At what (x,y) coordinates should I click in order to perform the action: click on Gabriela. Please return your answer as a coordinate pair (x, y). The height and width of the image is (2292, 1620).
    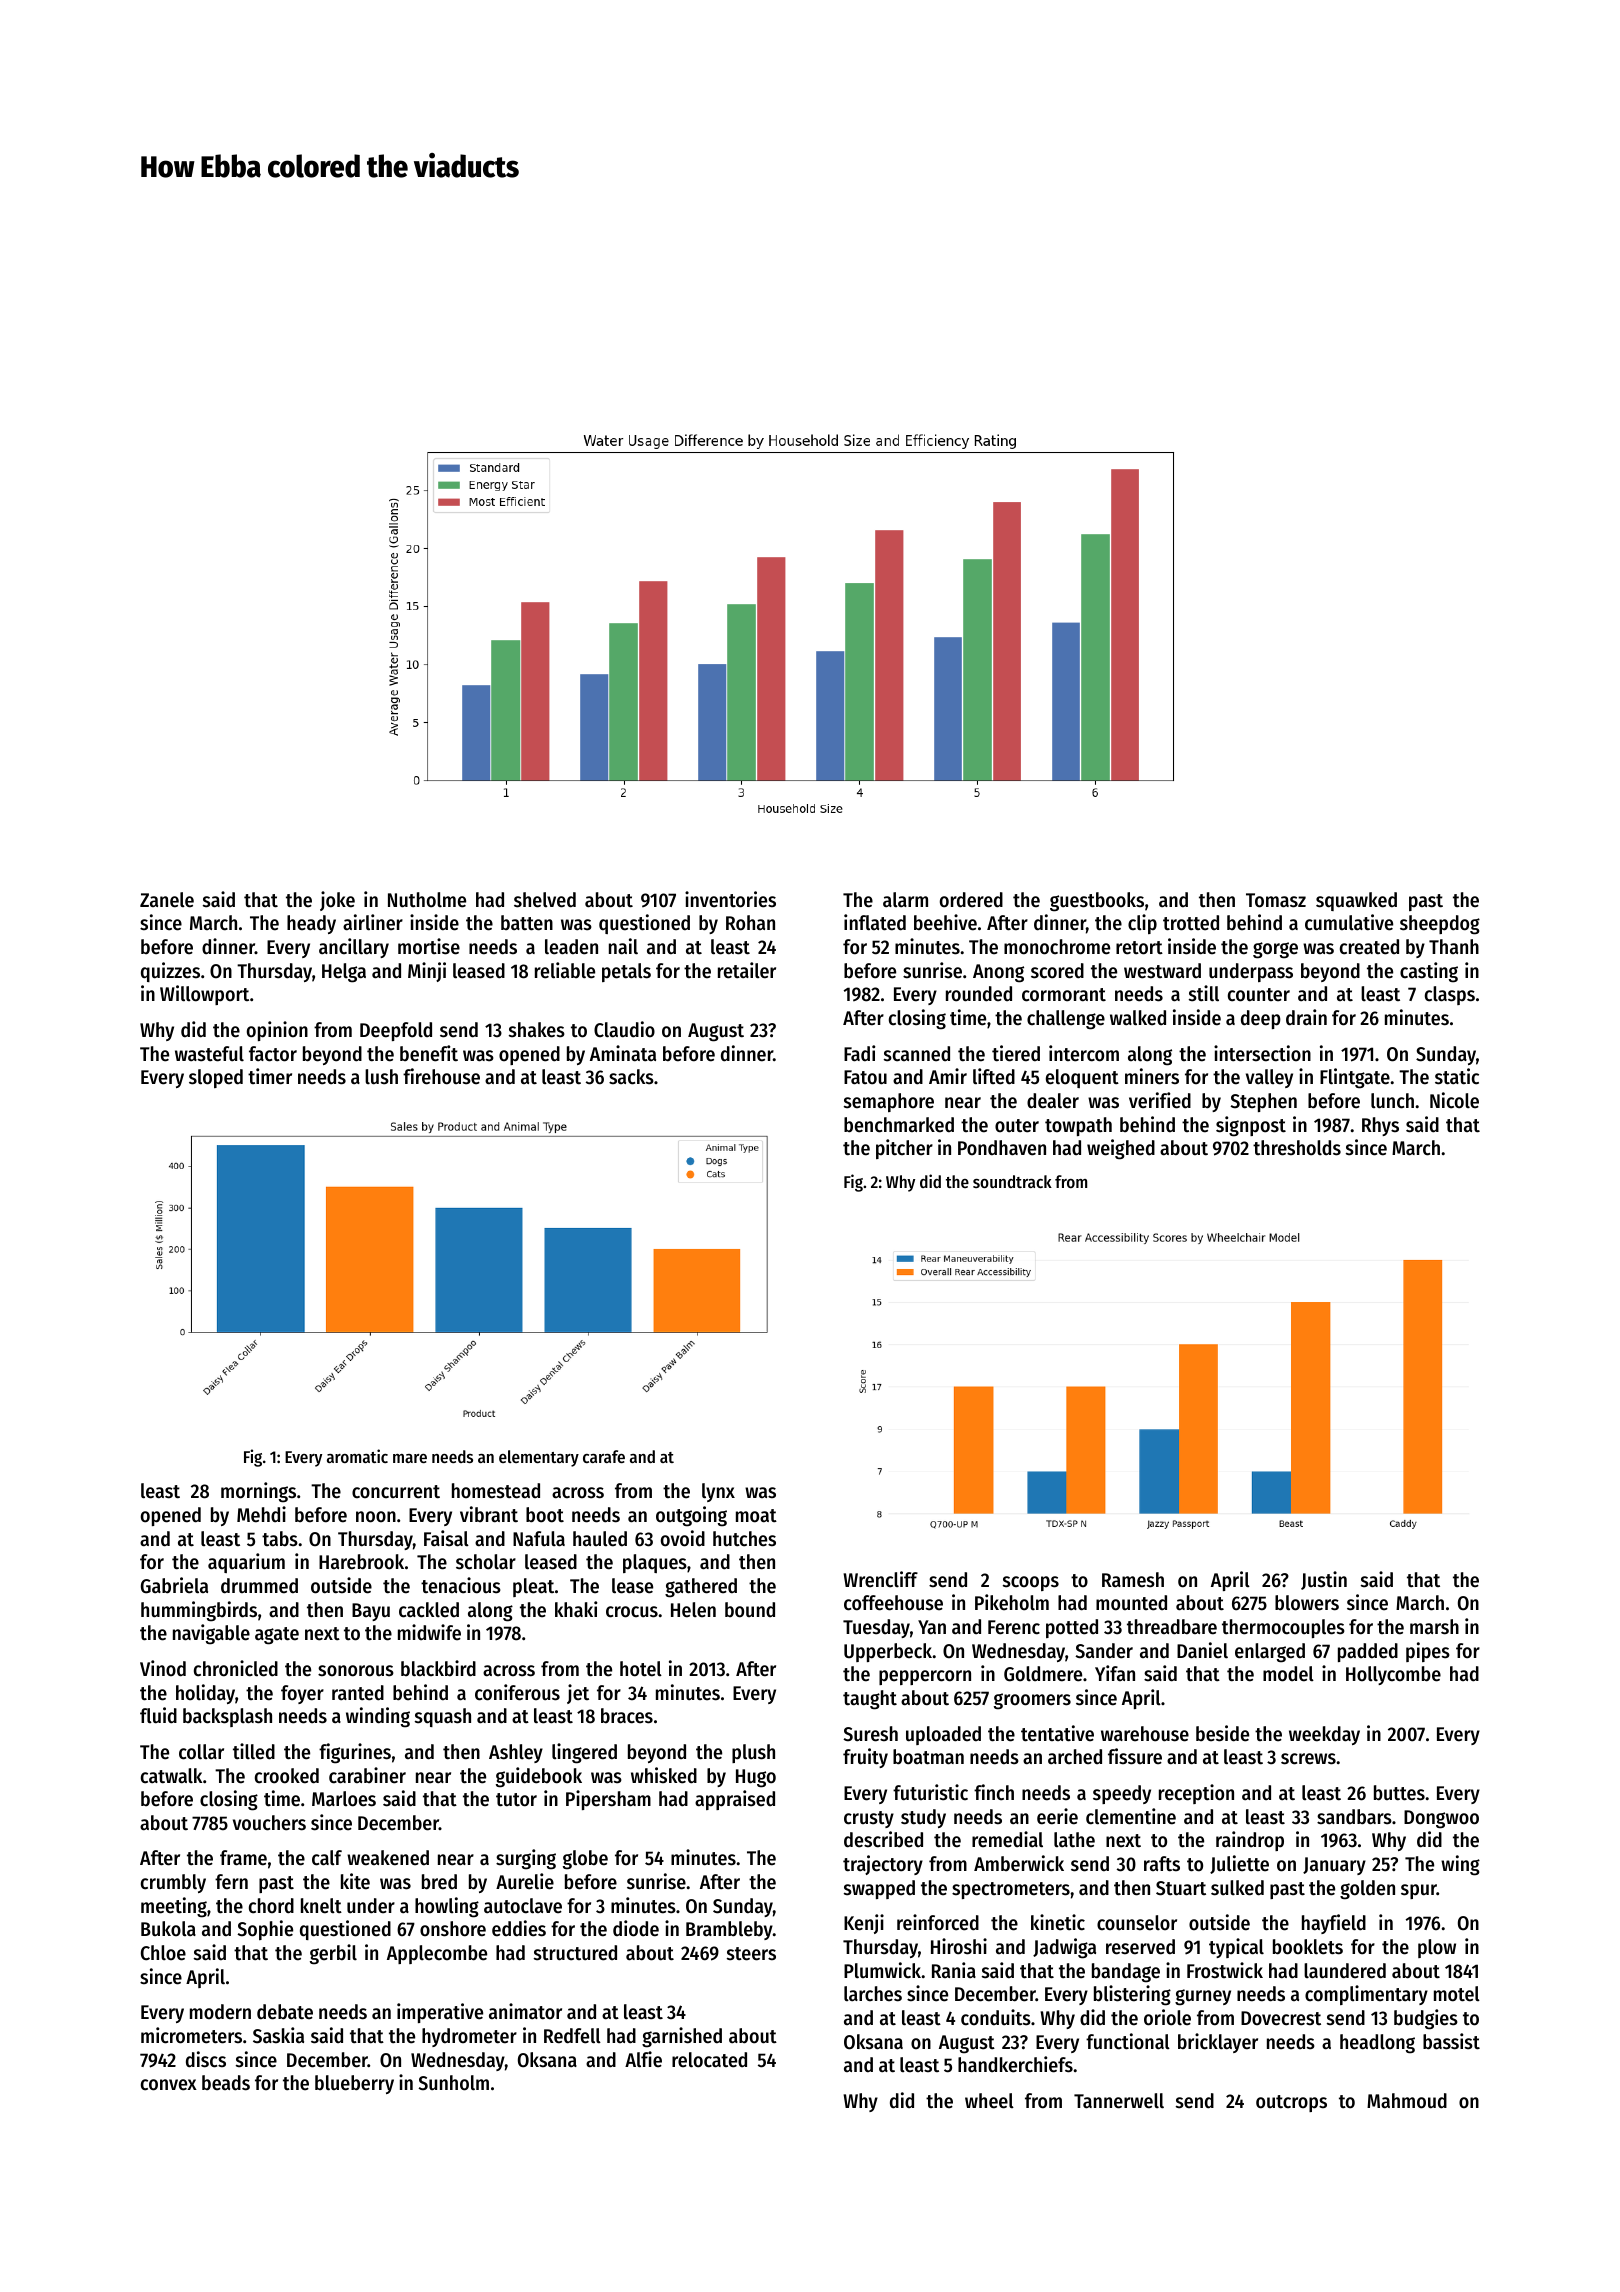
    Looking at the image, I should click on (174, 1585).
